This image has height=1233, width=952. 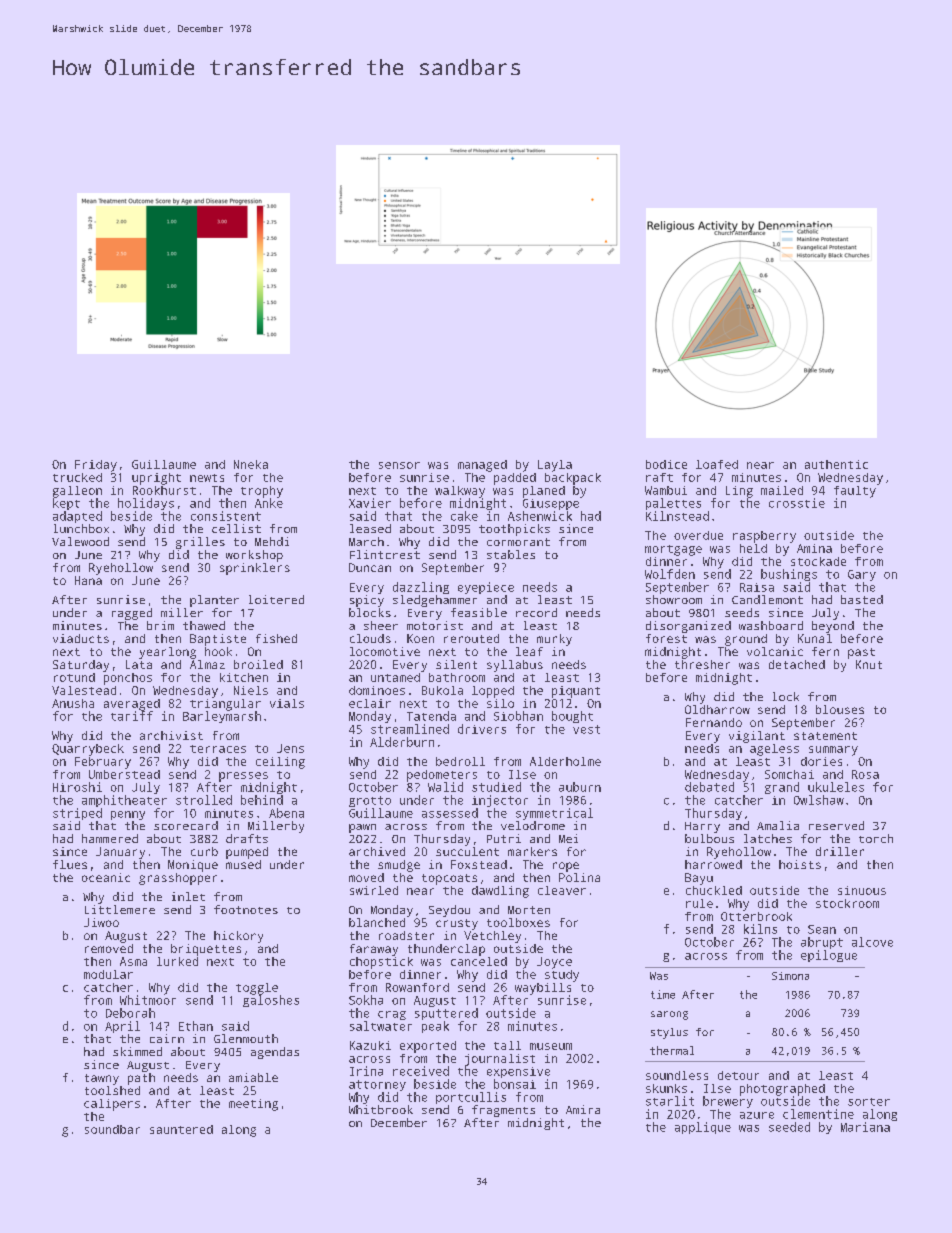 What do you see at coordinates (88, 580) in the image?
I see `Hana` at bounding box center [88, 580].
